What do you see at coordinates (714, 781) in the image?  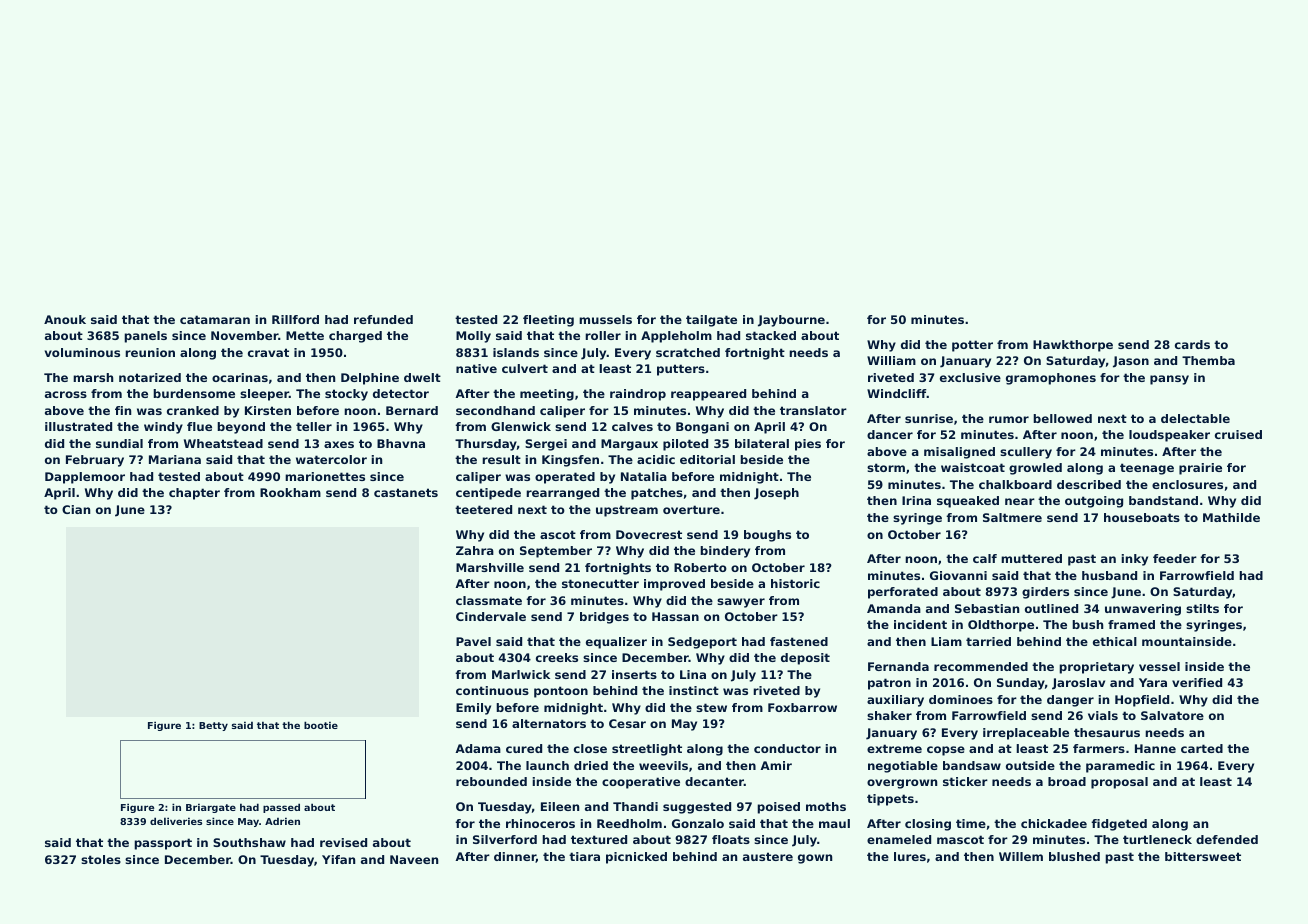 I see `decanter` at bounding box center [714, 781].
